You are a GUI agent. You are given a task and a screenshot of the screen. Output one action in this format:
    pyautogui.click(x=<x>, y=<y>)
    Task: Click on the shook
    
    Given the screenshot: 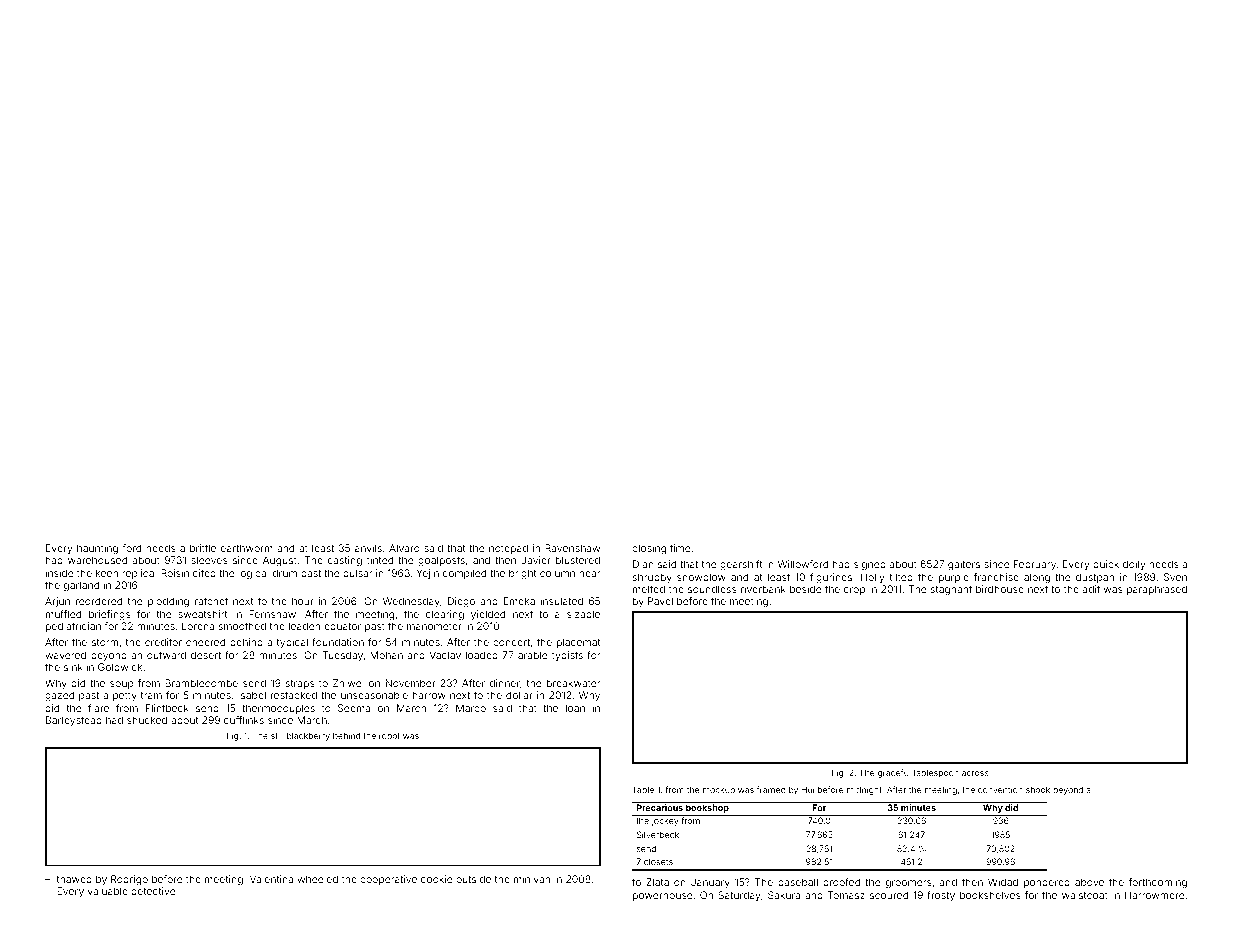 What is the action you would take?
    pyautogui.click(x=1038, y=790)
